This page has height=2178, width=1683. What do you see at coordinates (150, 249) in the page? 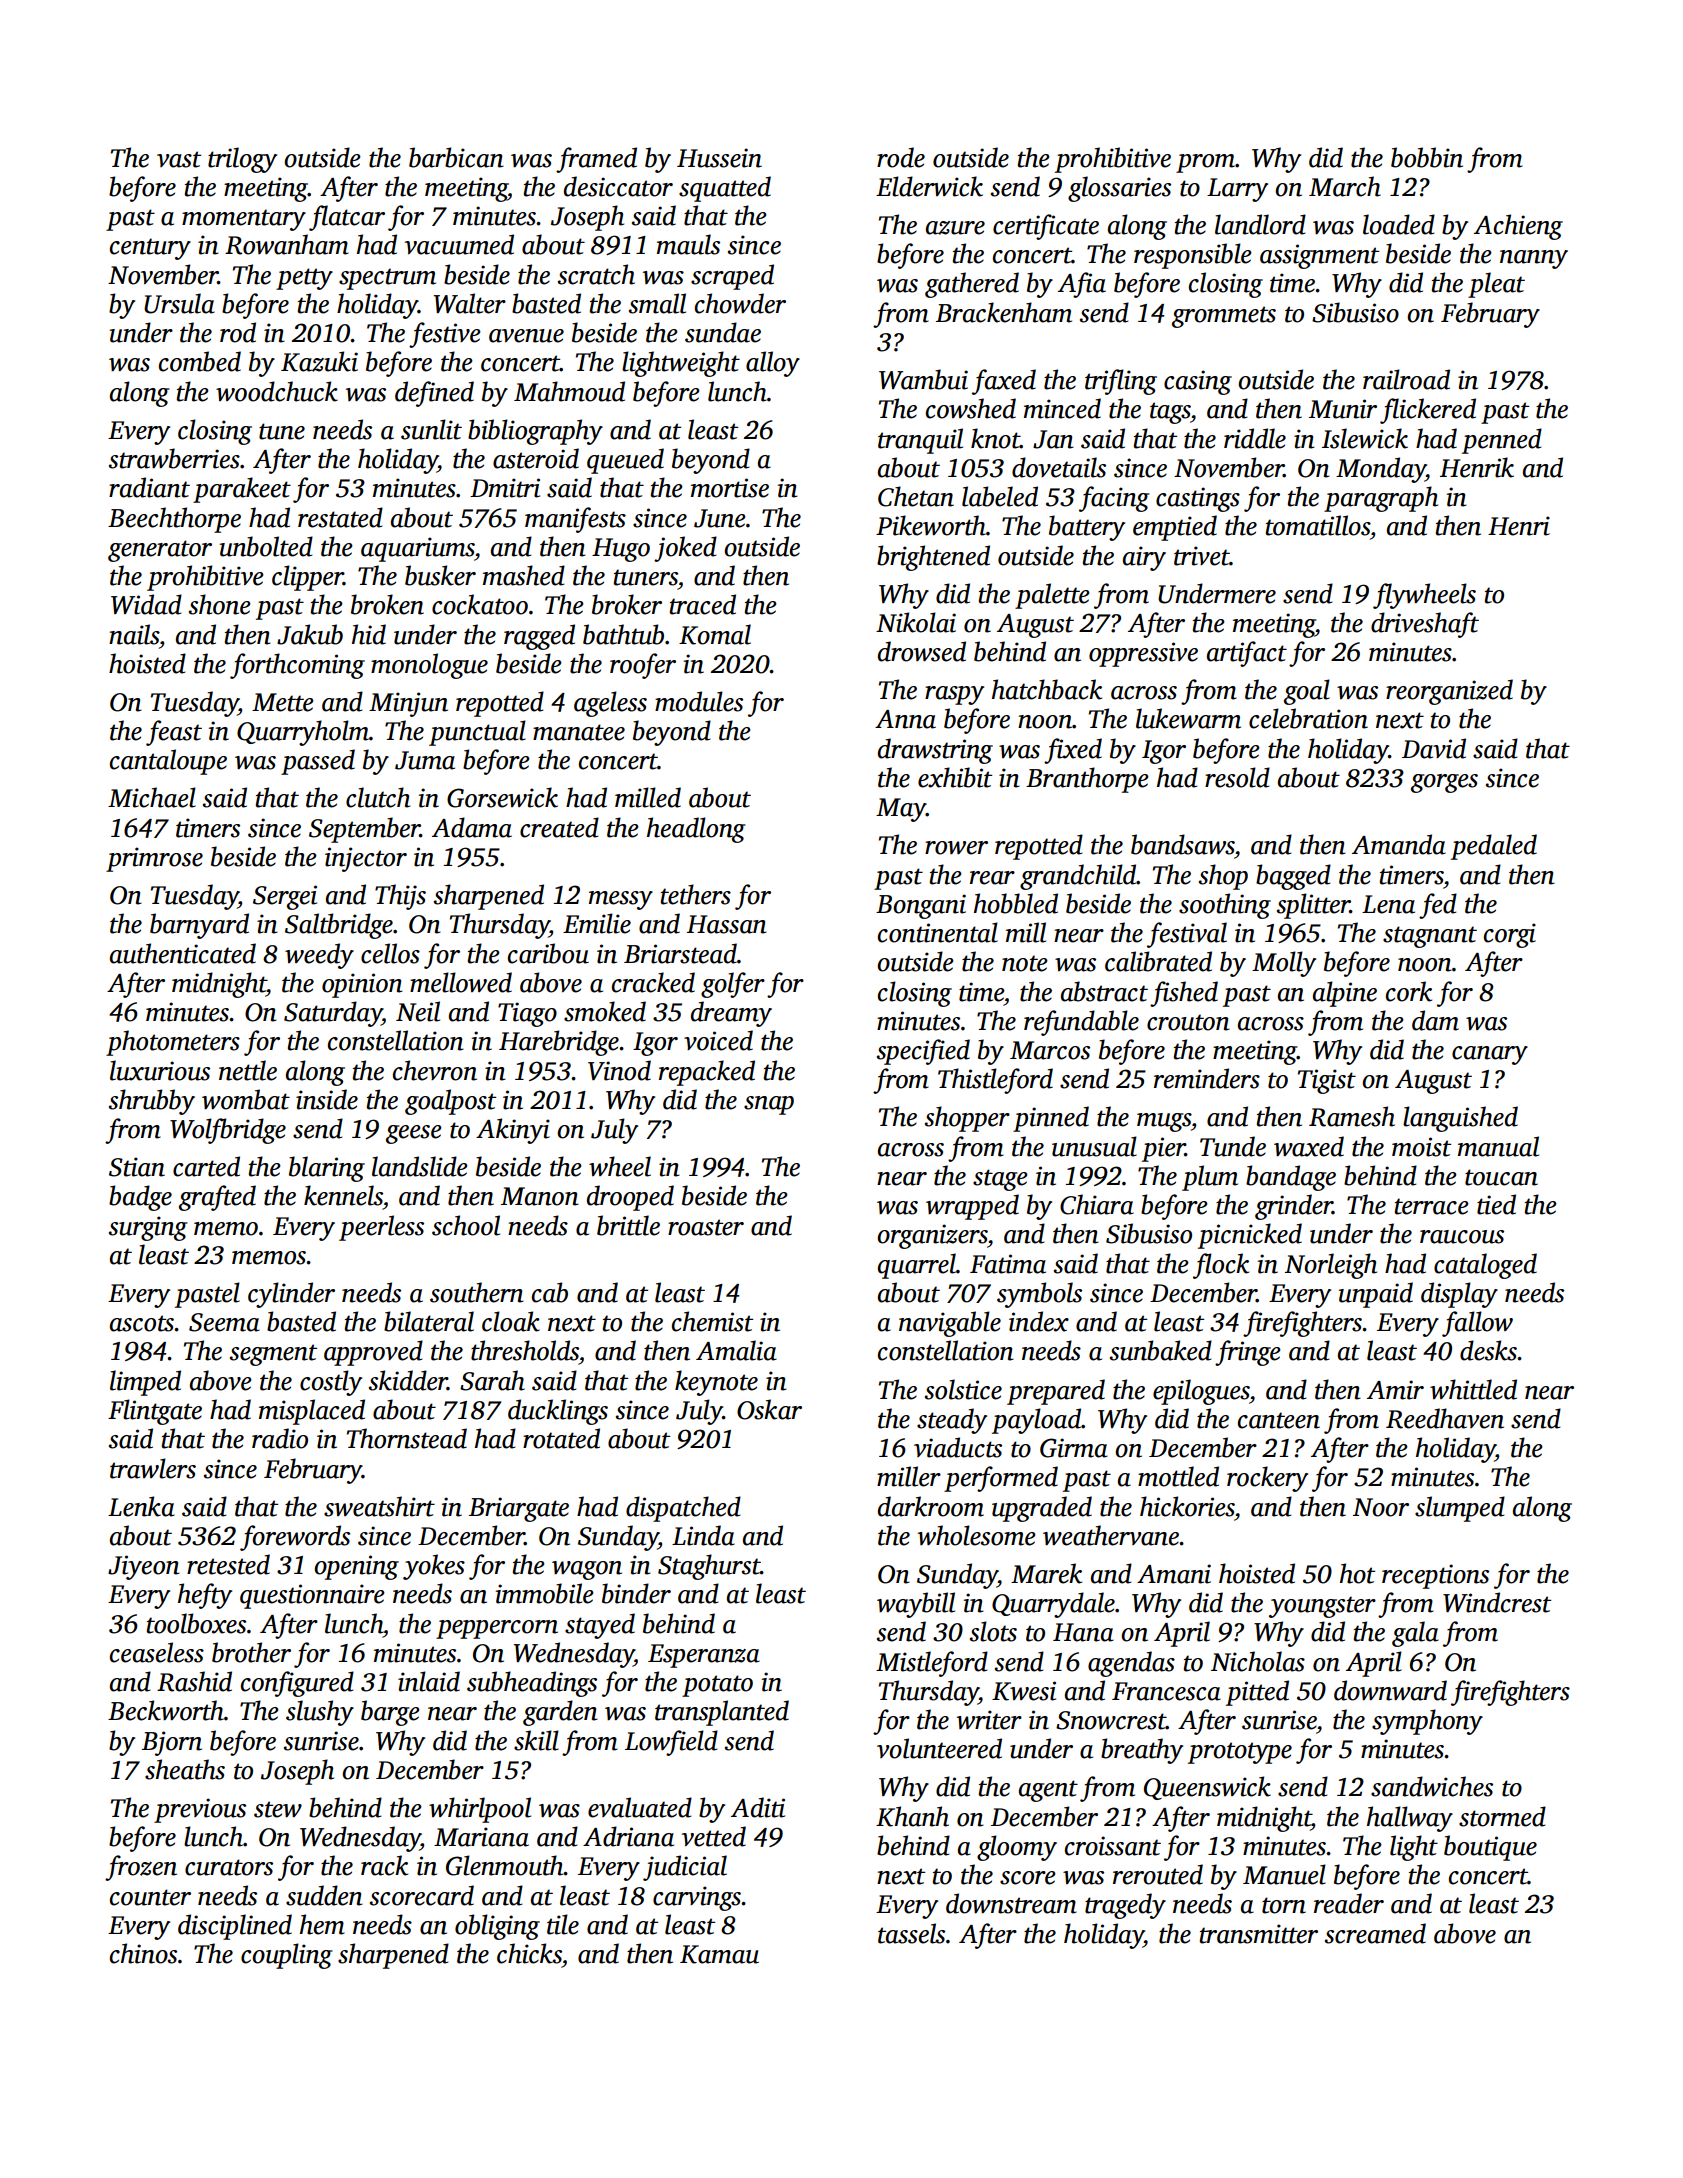
I see `century` at bounding box center [150, 249].
